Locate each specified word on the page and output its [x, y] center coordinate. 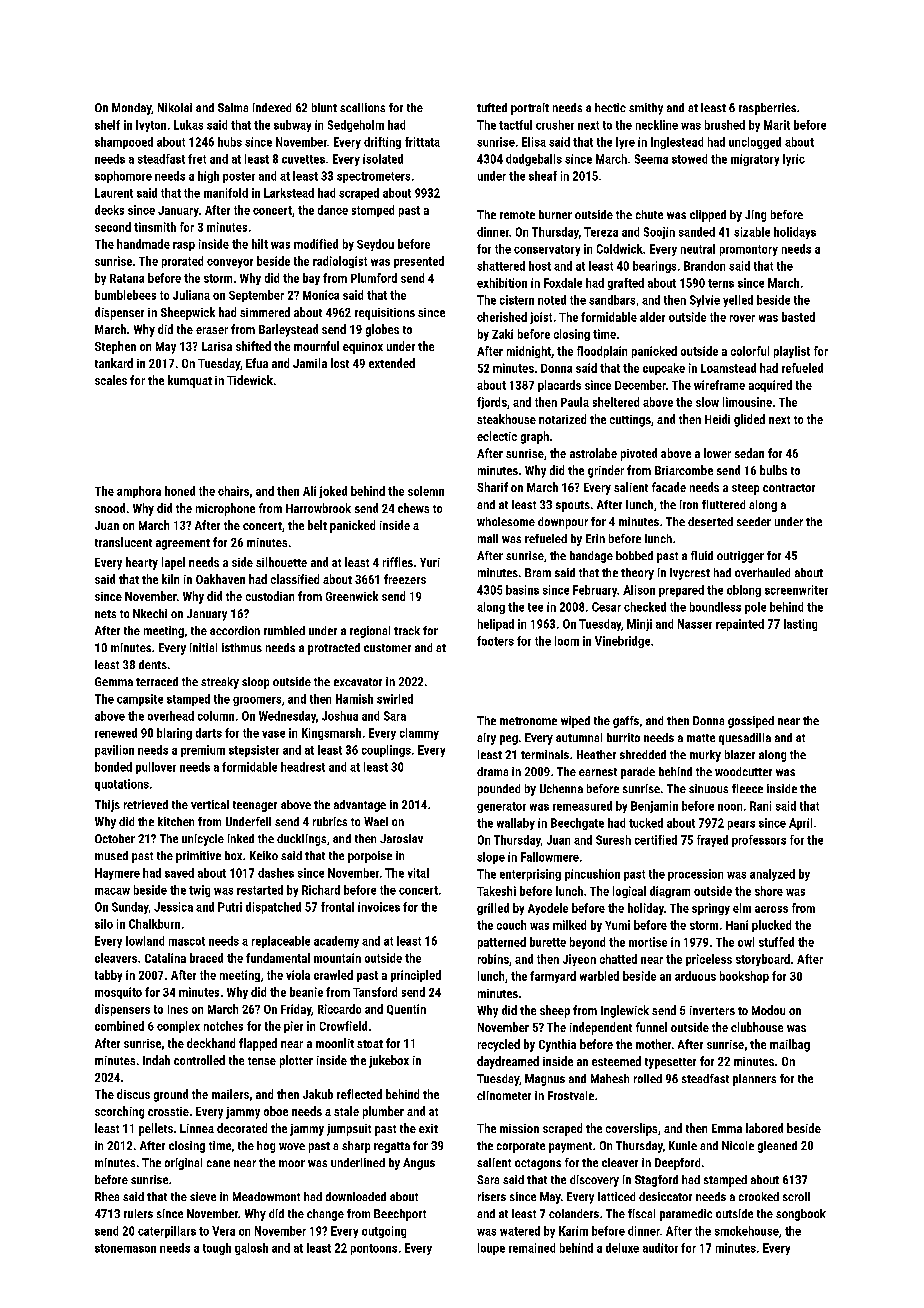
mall [488, 538]
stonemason [125, 1248]
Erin [595, 538]
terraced [157, 681]
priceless [709, 960]
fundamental [278, 958]
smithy [646, 109]
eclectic [497, 436]
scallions [362, 107]
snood [110, 508]
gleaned [777, 1147]
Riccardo [339, 1009]
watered [520, 1231]
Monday [131, 109]
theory [637, 574]
